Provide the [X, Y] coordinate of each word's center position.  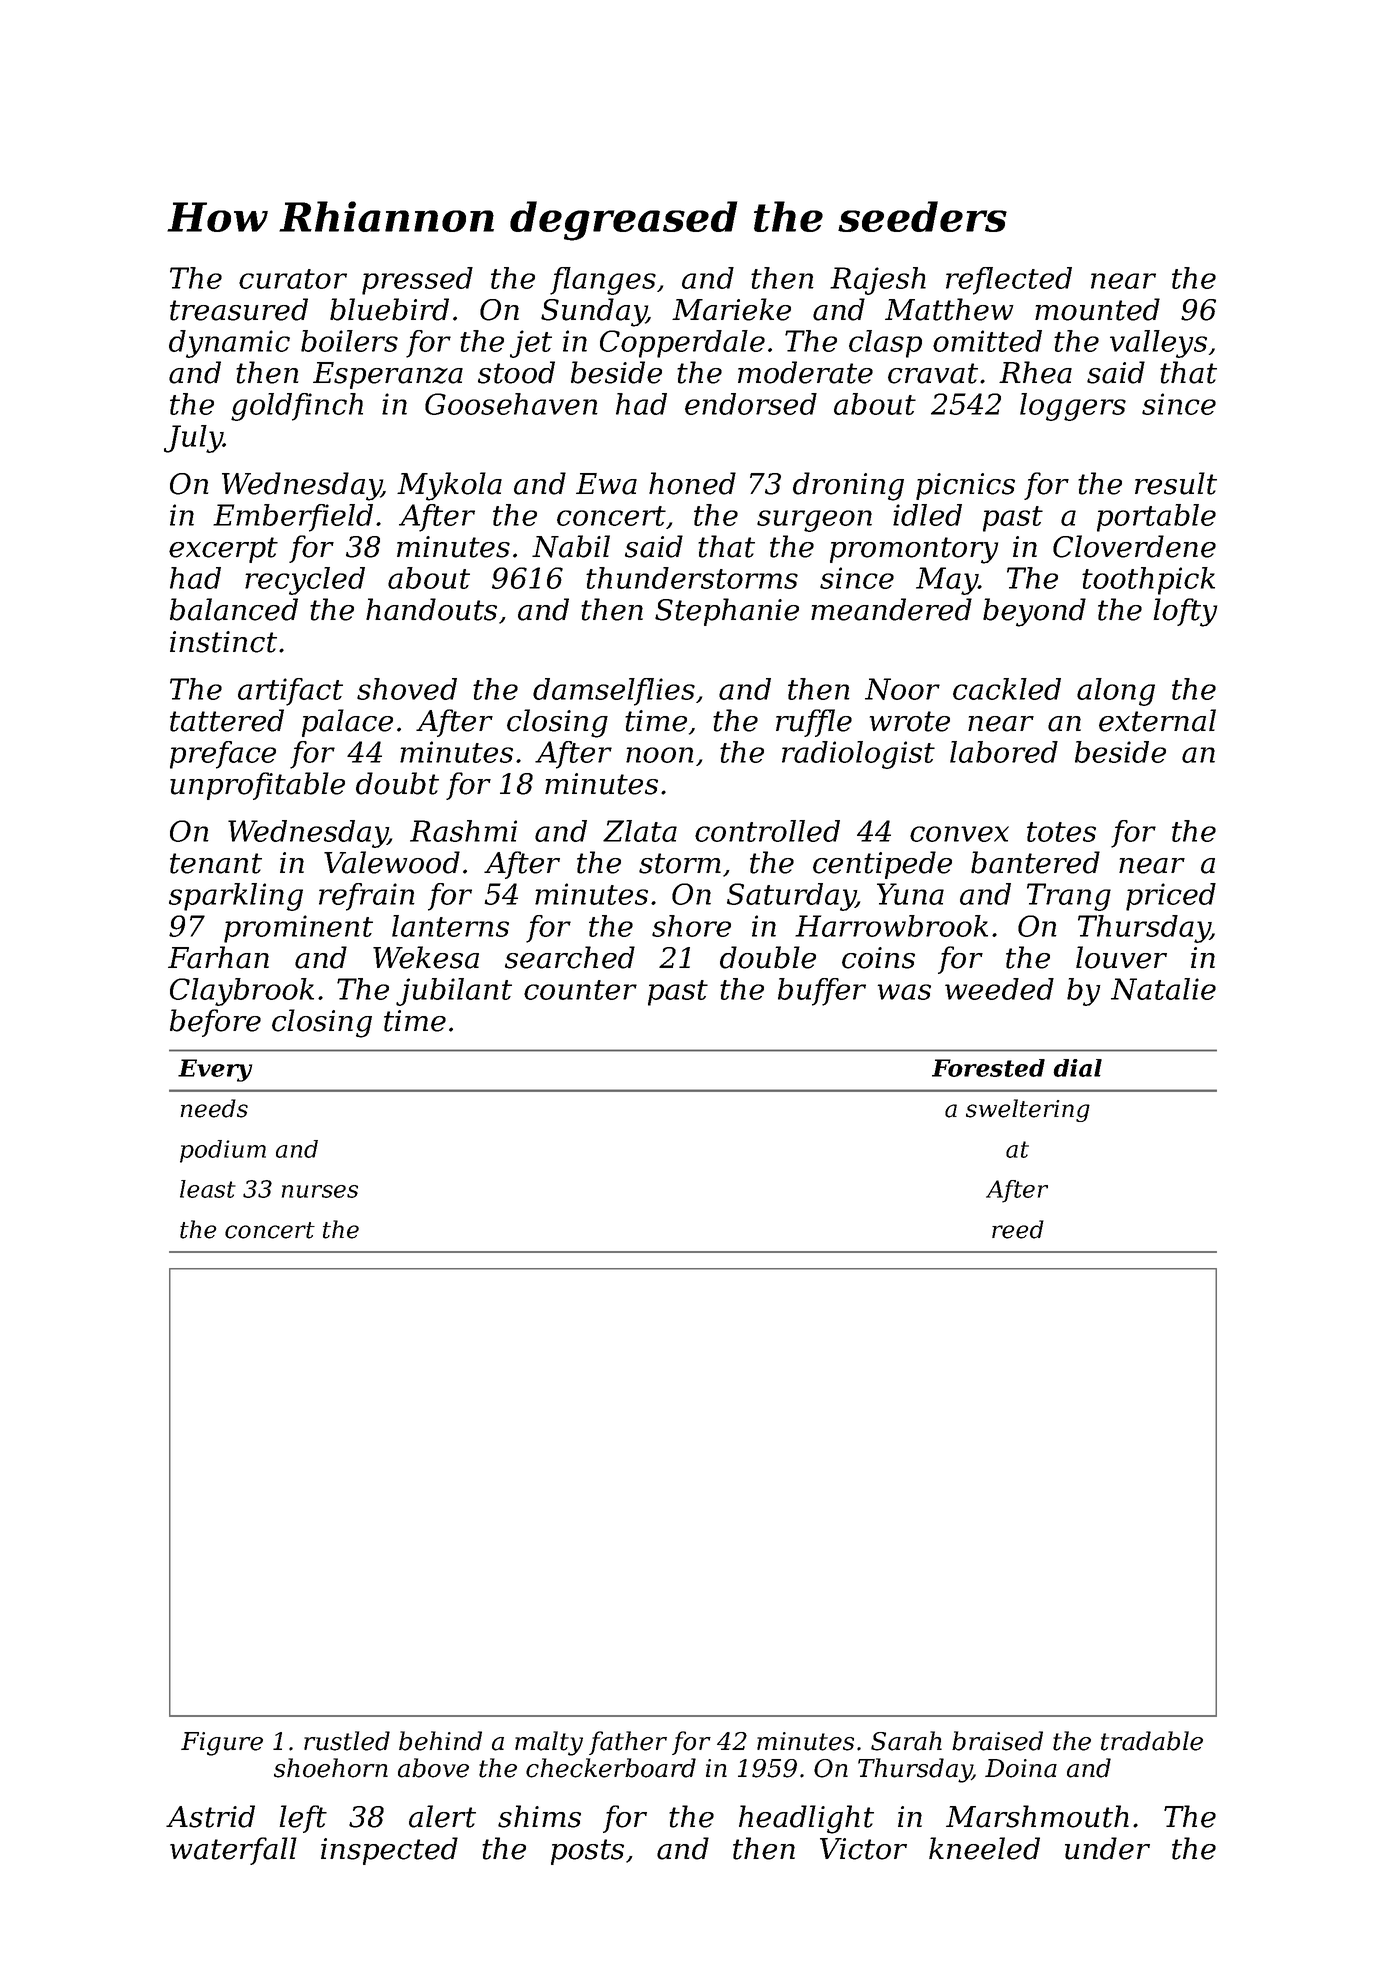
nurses [320, 1191]
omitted [987, 341]
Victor [863, 1849]
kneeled [984, 1848]
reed [1018, 1229]
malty [549, 1743]
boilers [349, 341]
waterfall [233, 1851]
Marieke [731, 309]
